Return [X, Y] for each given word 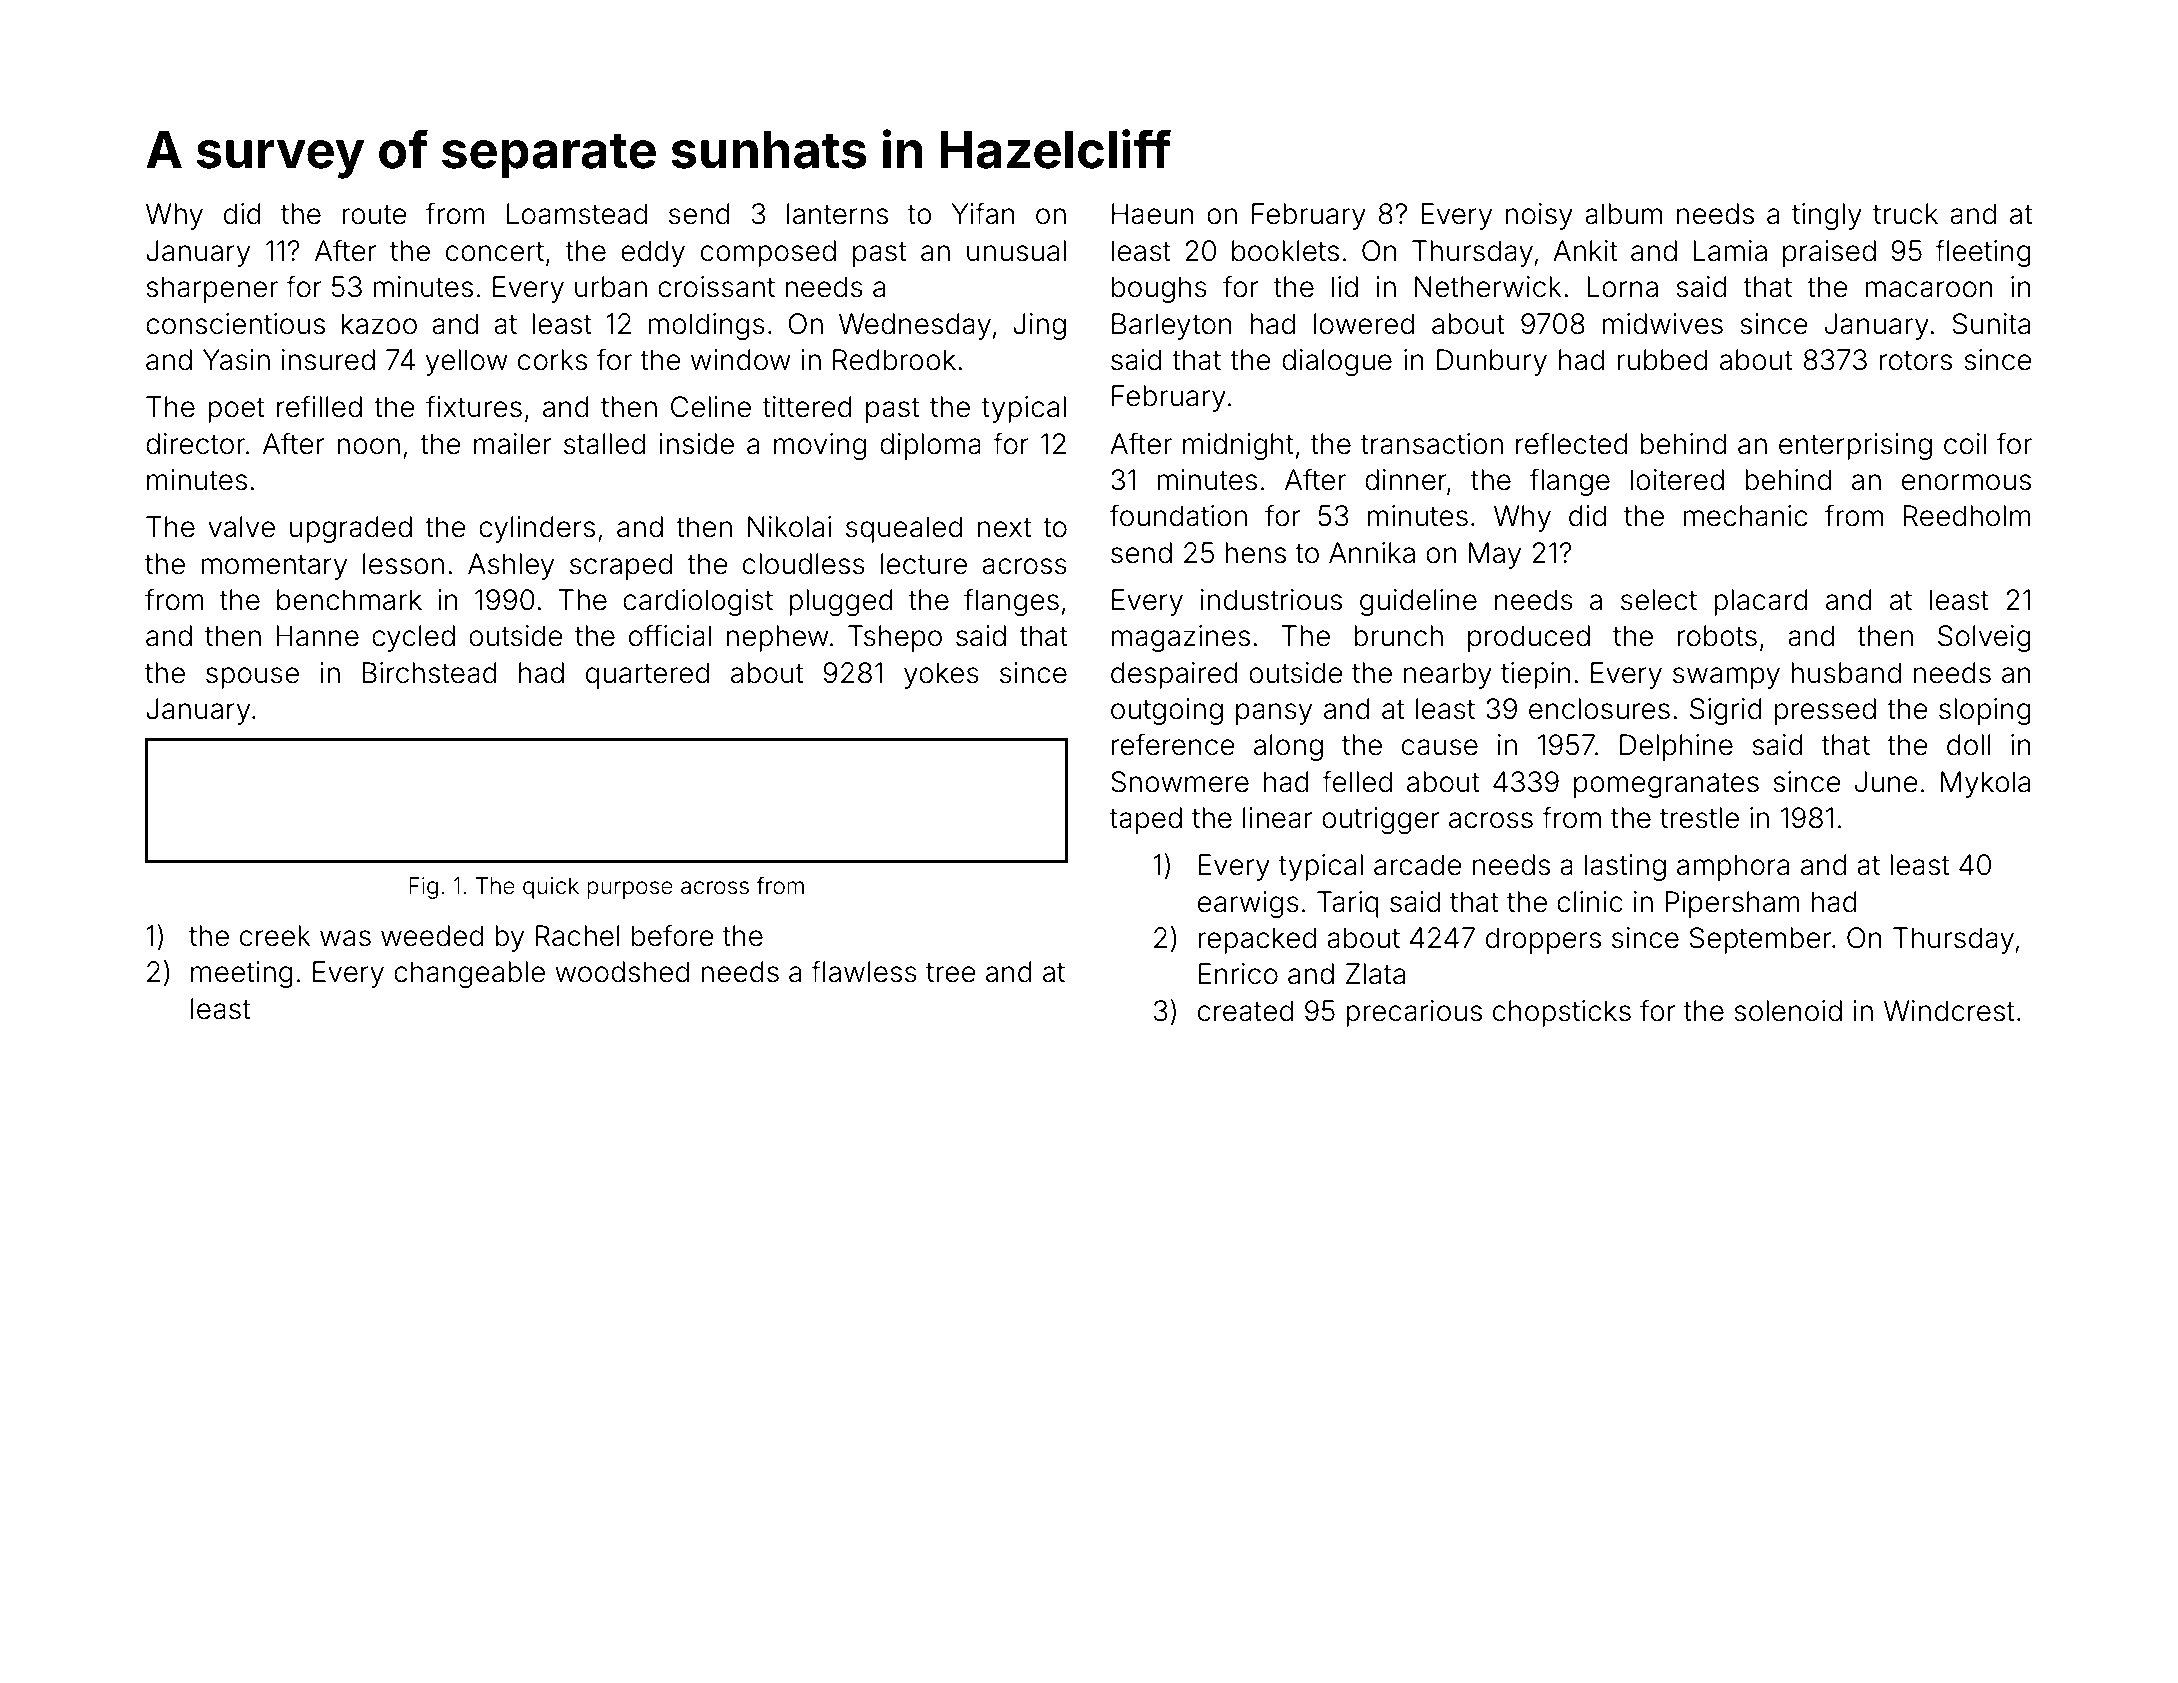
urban [611, 287]
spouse [252, 678]
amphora [1733, 867]
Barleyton [1172, 326]
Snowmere [1180, 782]
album [1623, 214]
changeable [469, 974]
